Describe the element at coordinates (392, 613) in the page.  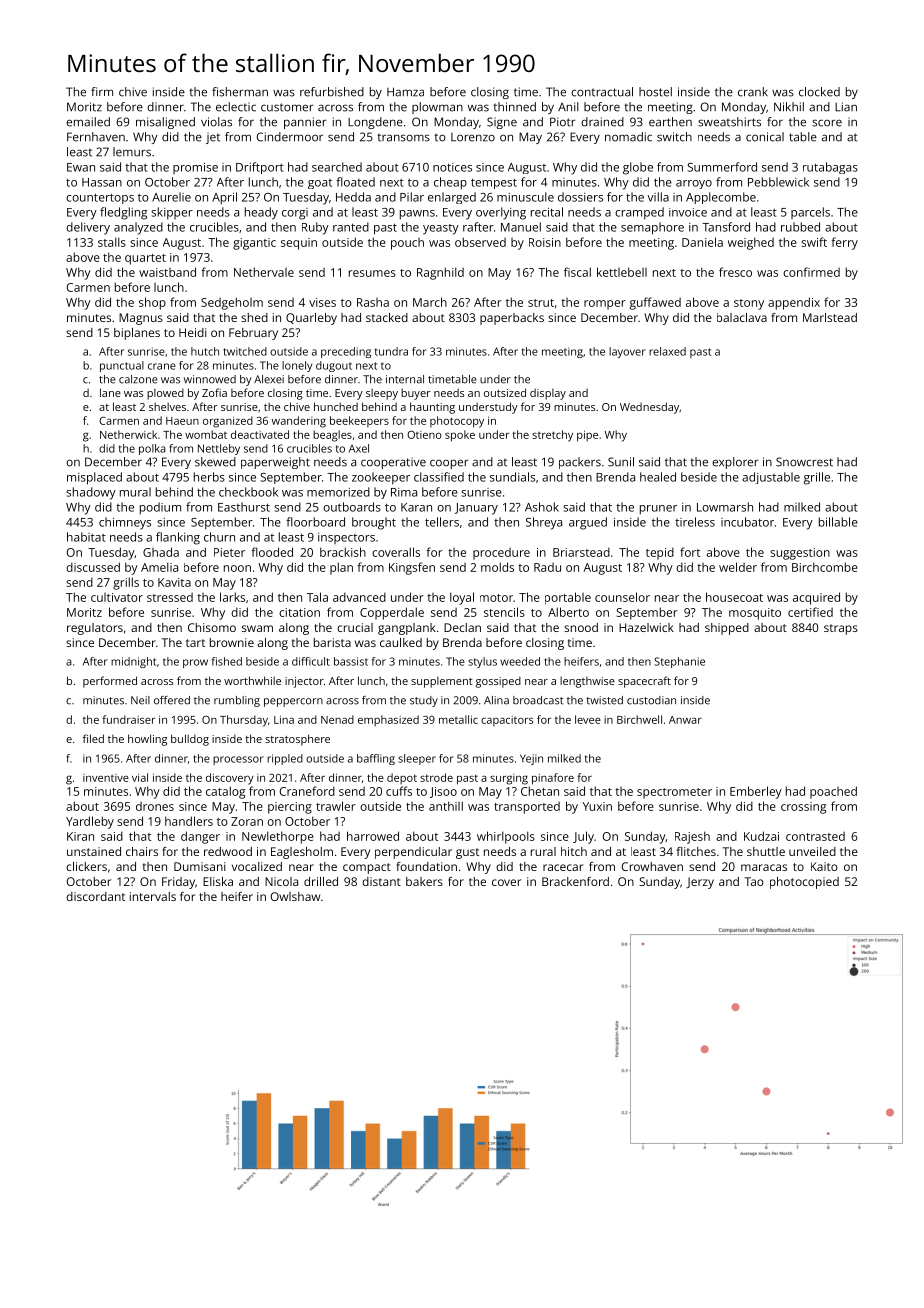
I see `Copperdale` at that location.
